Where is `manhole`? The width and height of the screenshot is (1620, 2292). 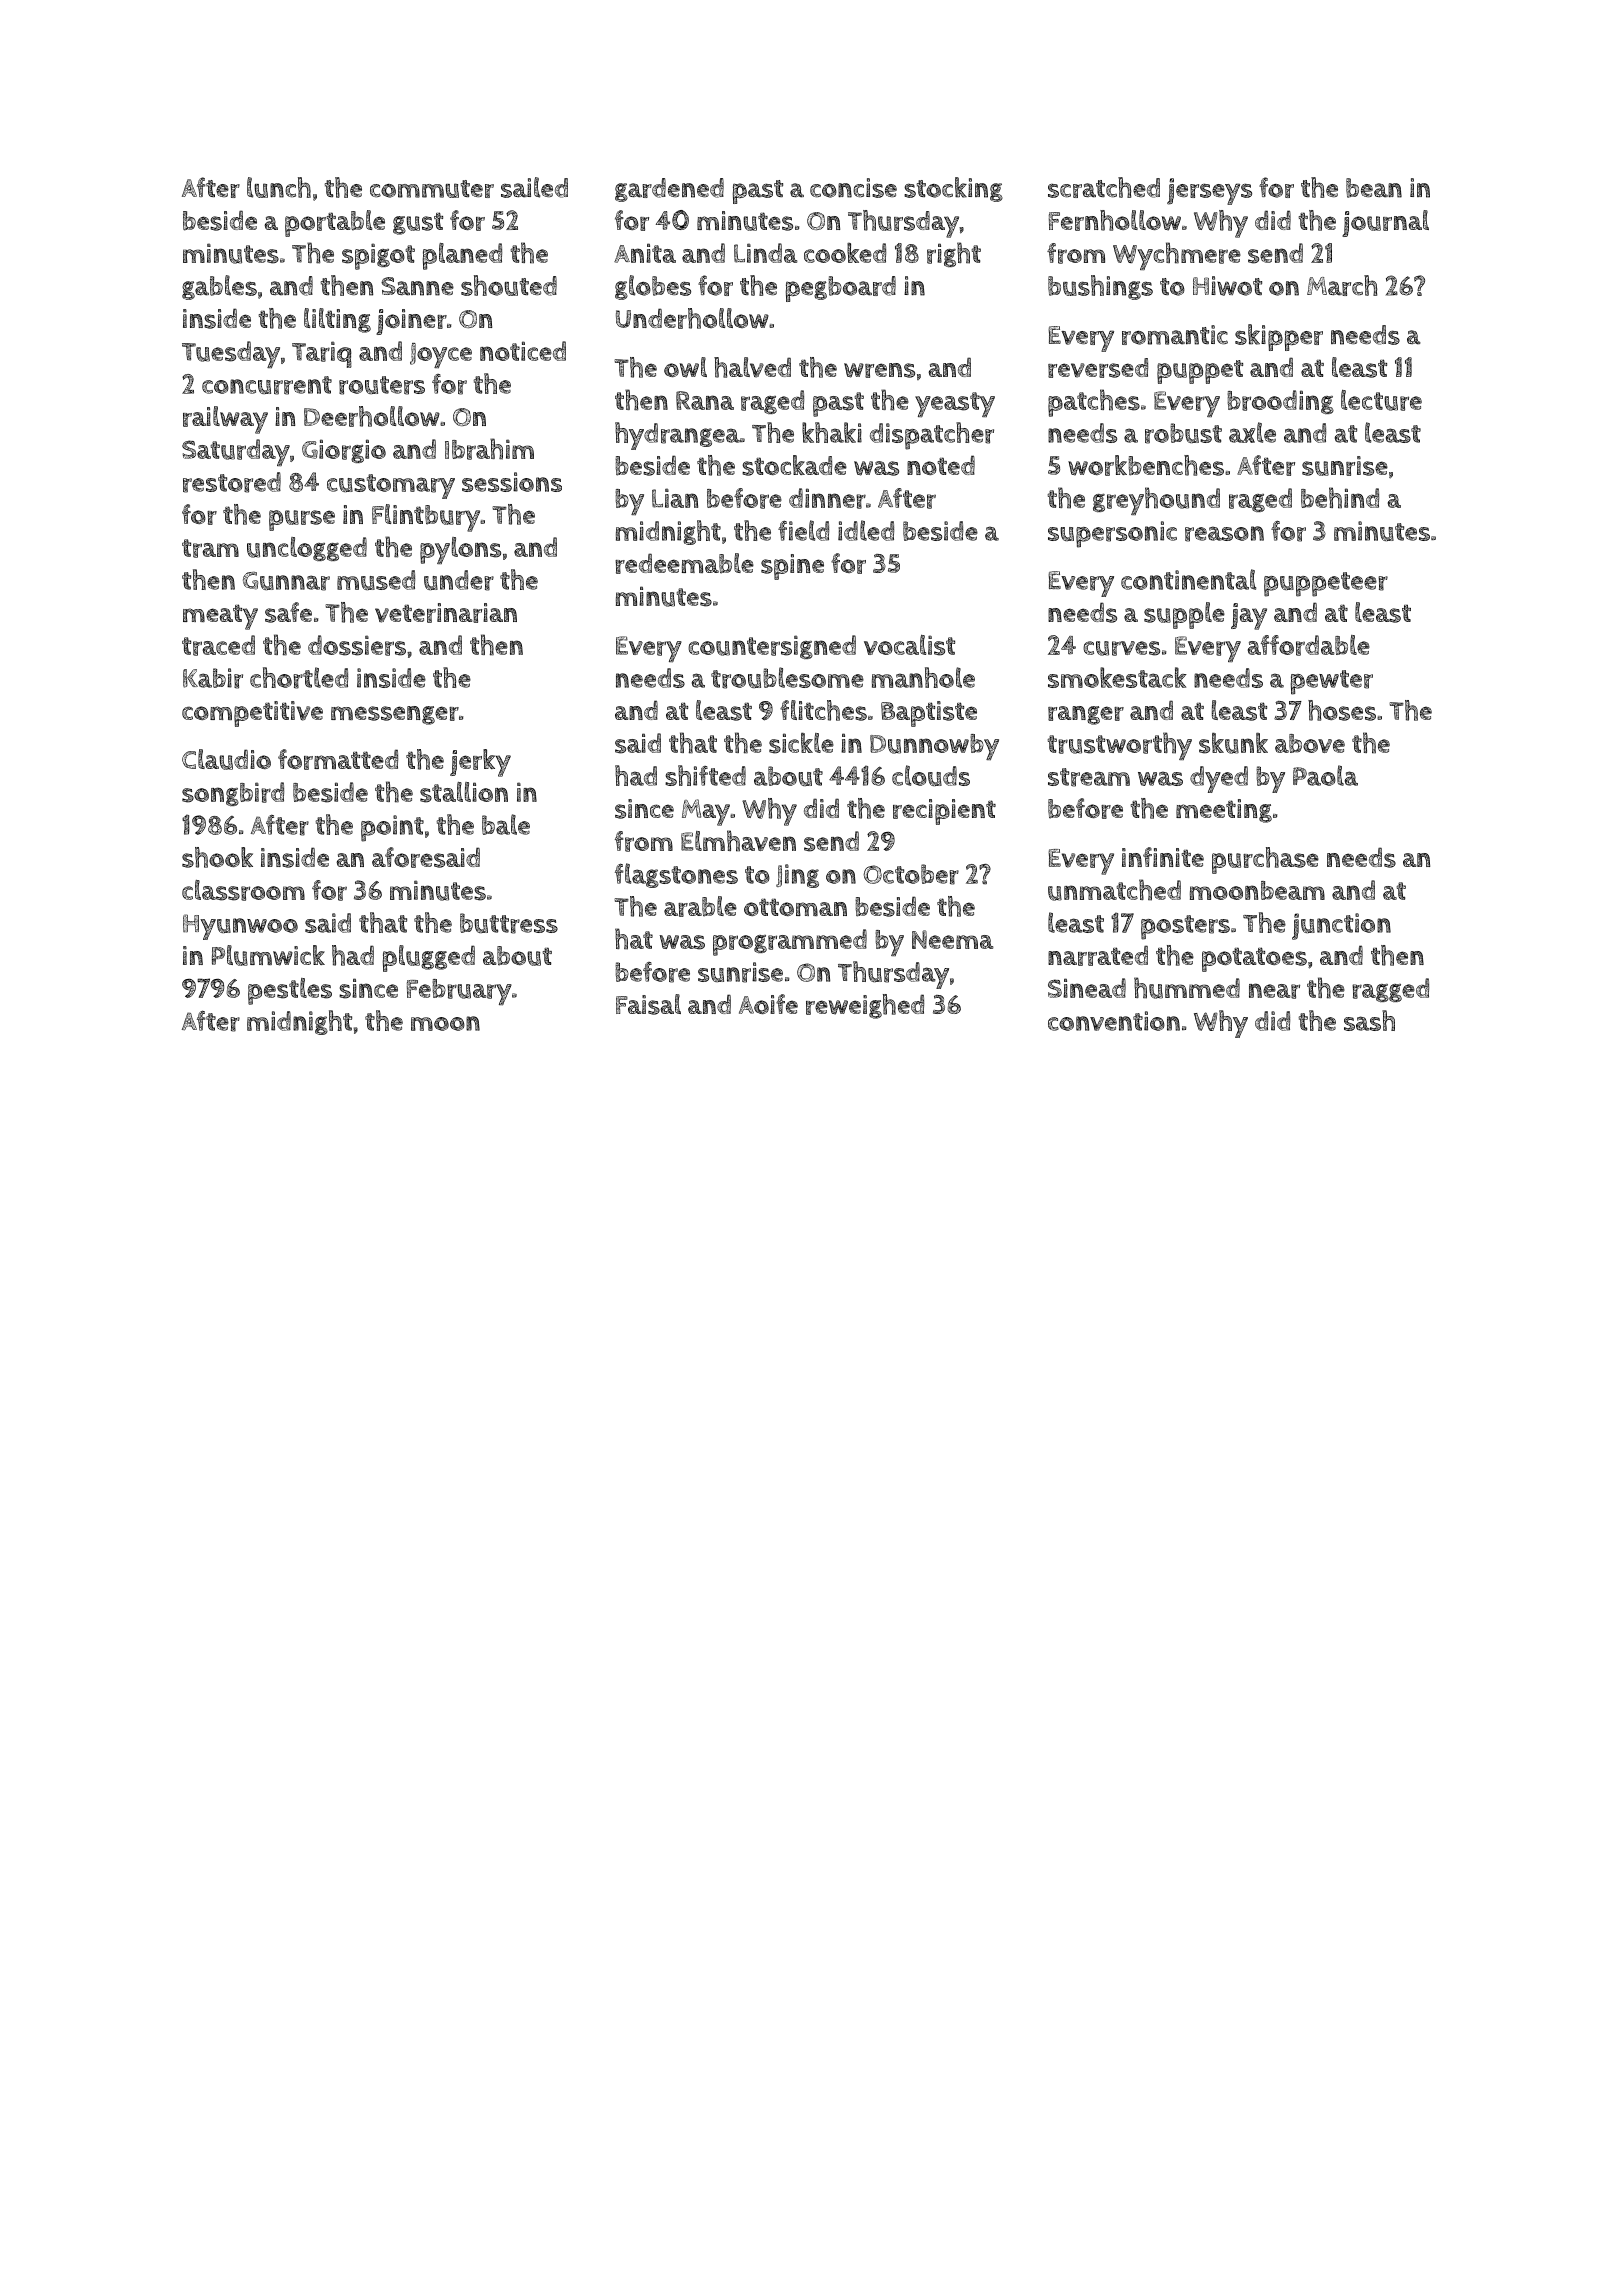 manhole is located at coordinates (923, 677).
